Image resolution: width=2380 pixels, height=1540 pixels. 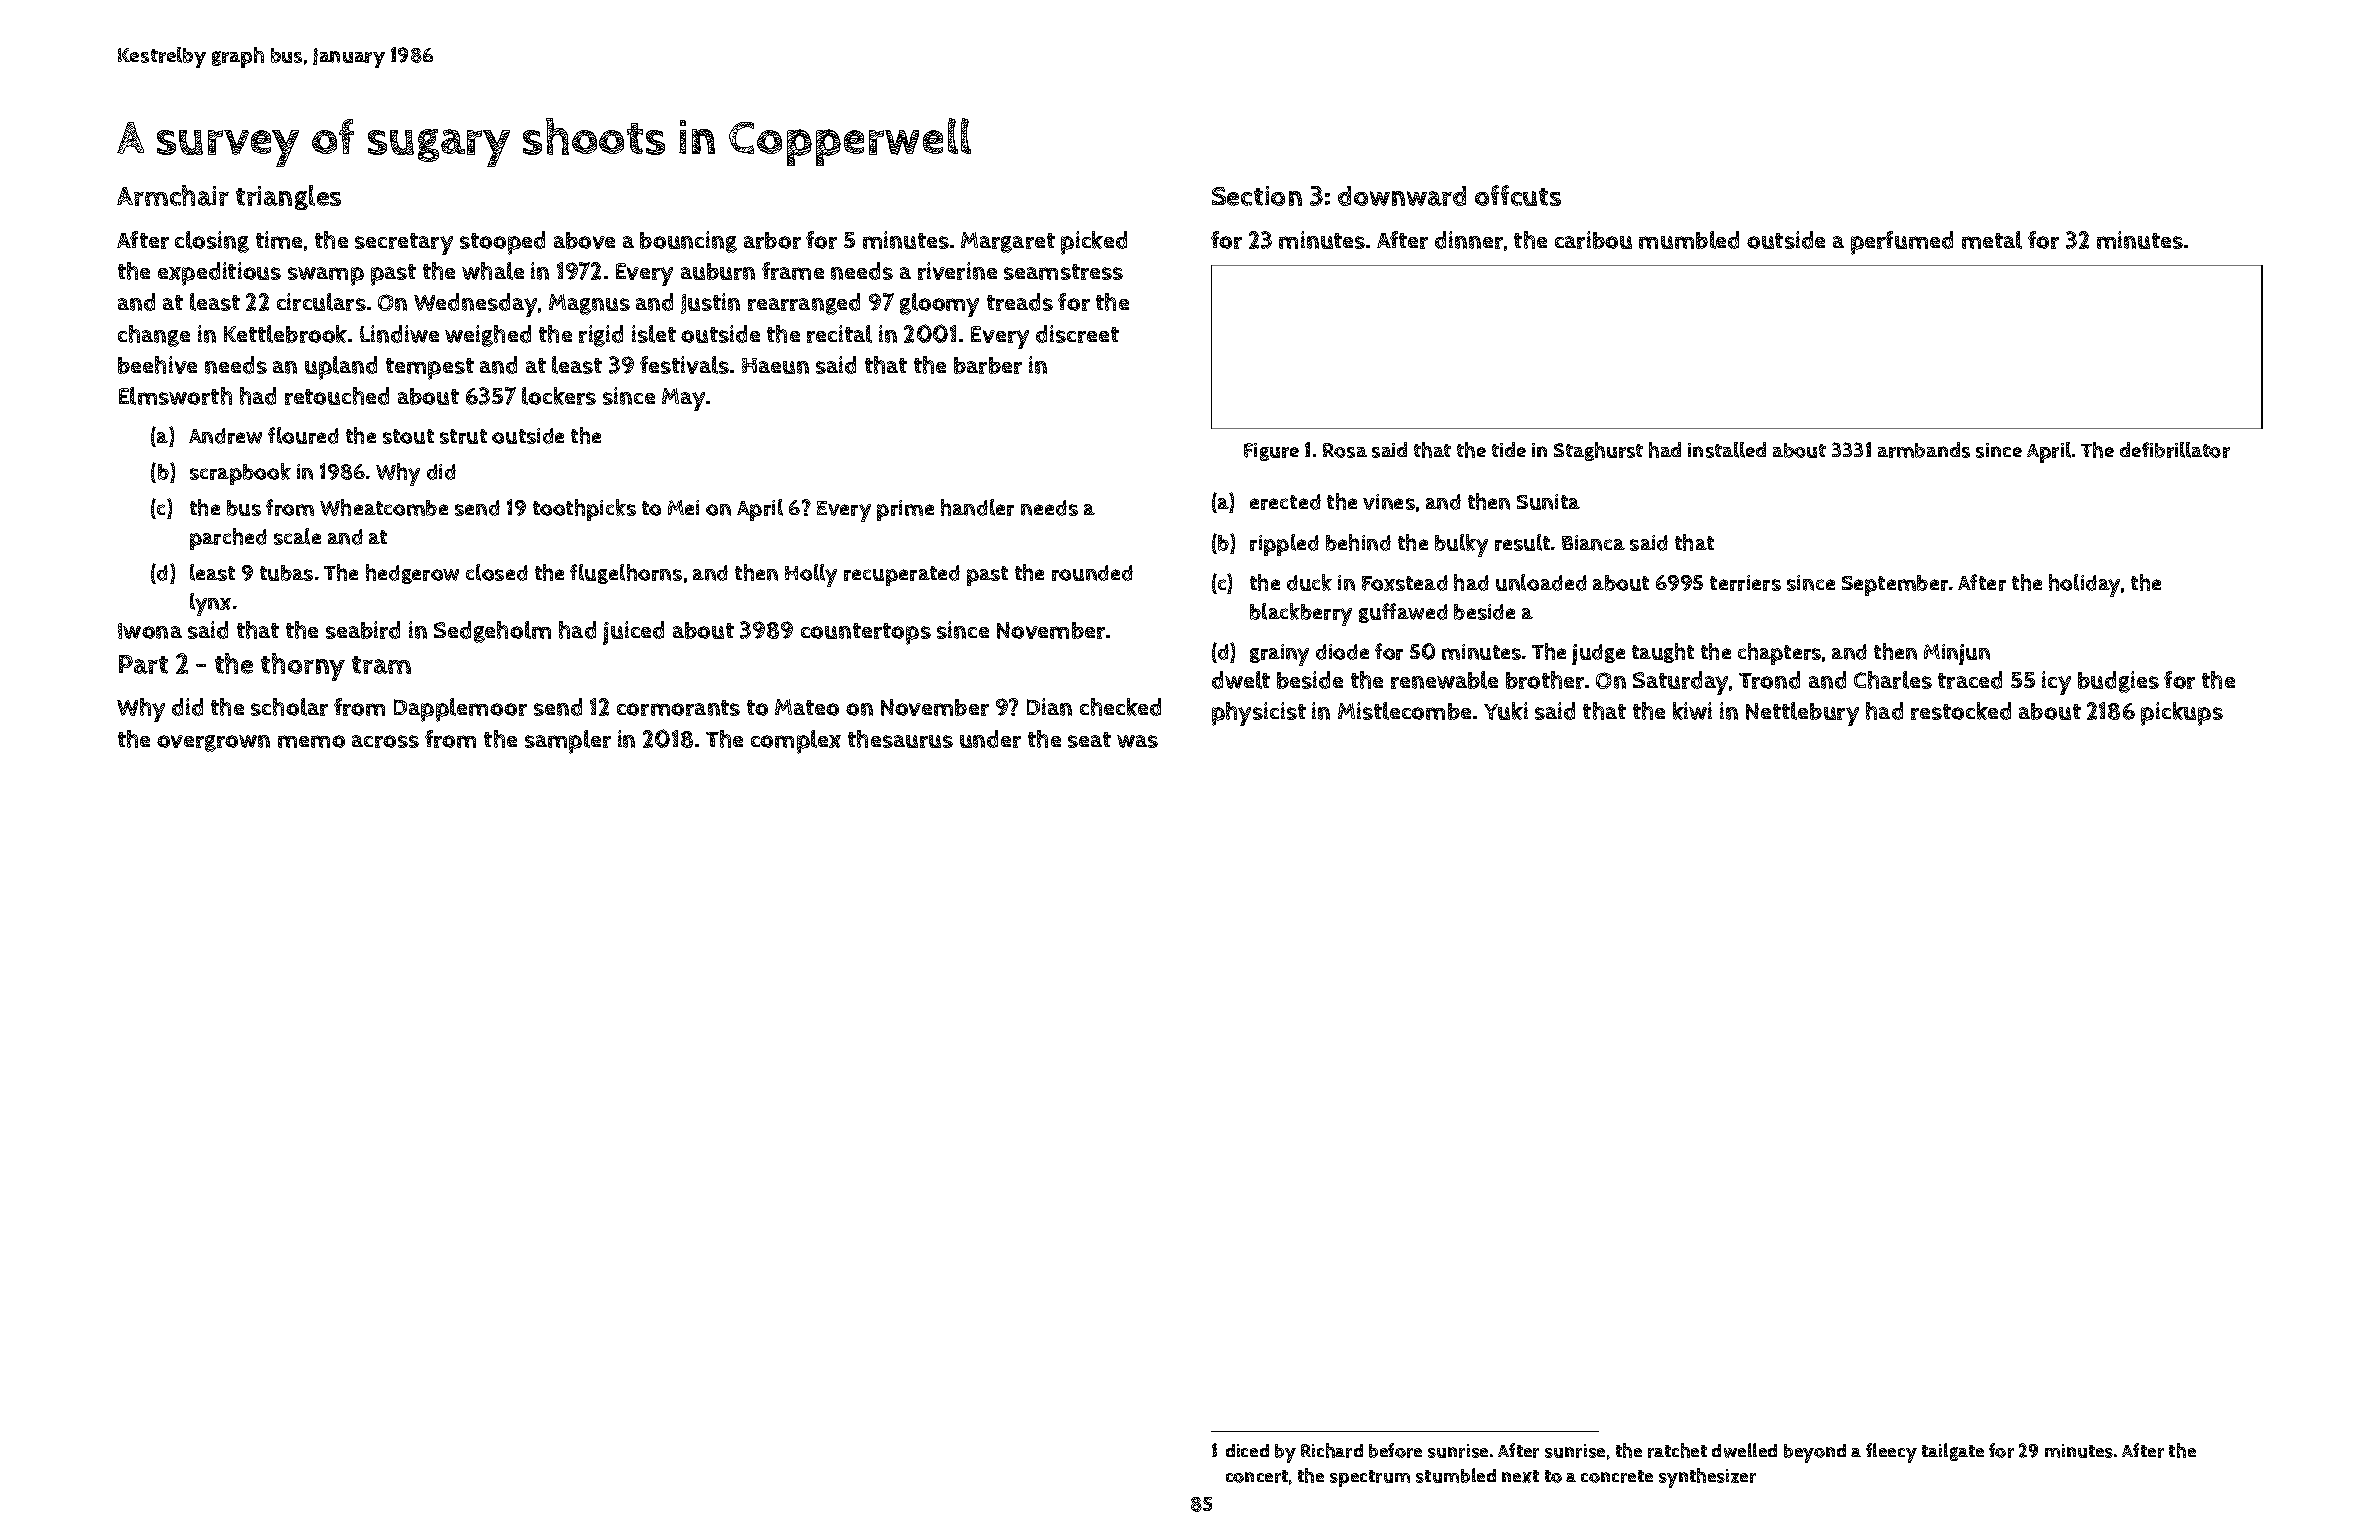 I want to click on concert, so click(x=1257, y=1476).
